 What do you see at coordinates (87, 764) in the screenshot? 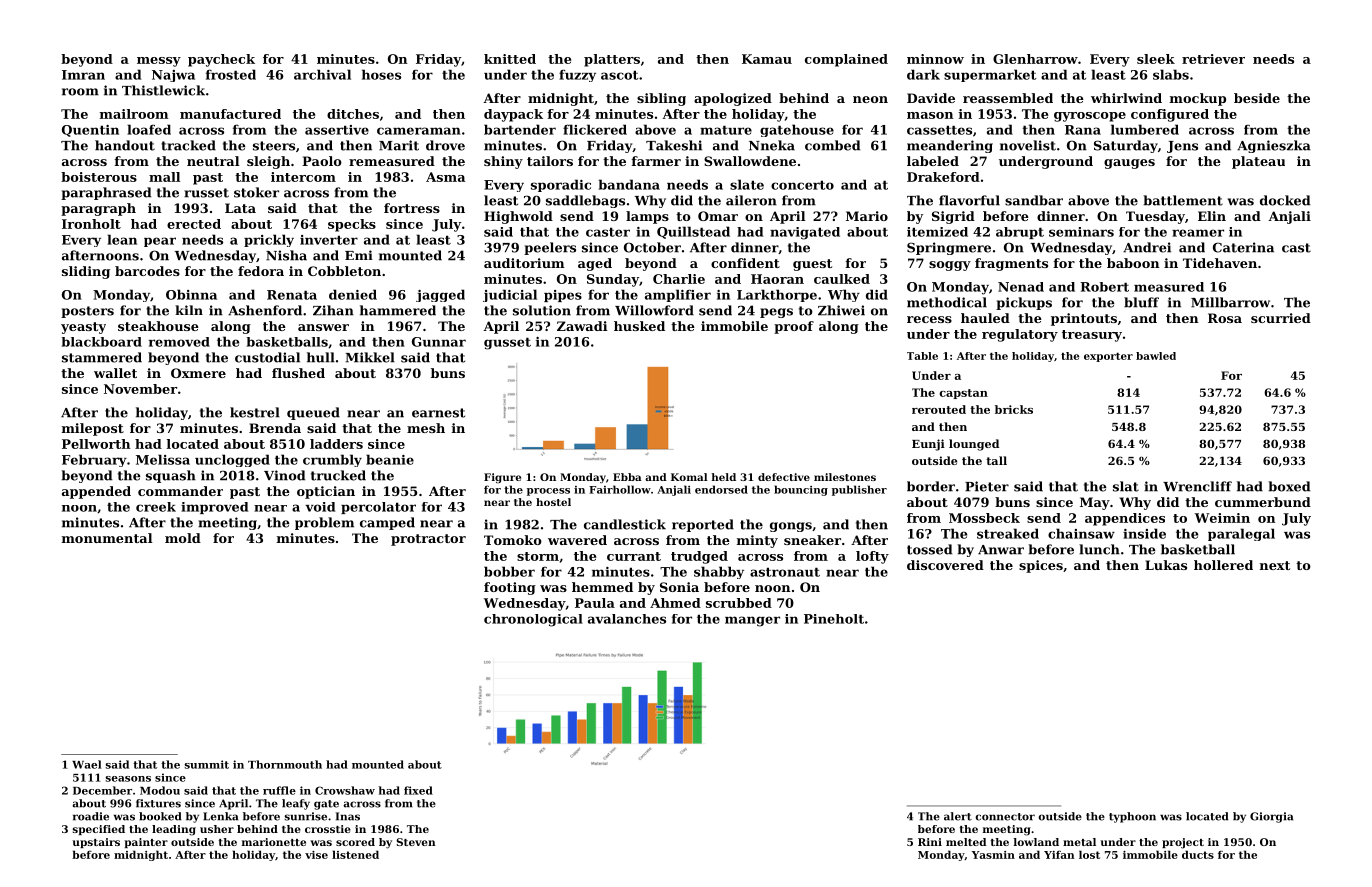
I see `Wael` at bounding box center [87, 764].
